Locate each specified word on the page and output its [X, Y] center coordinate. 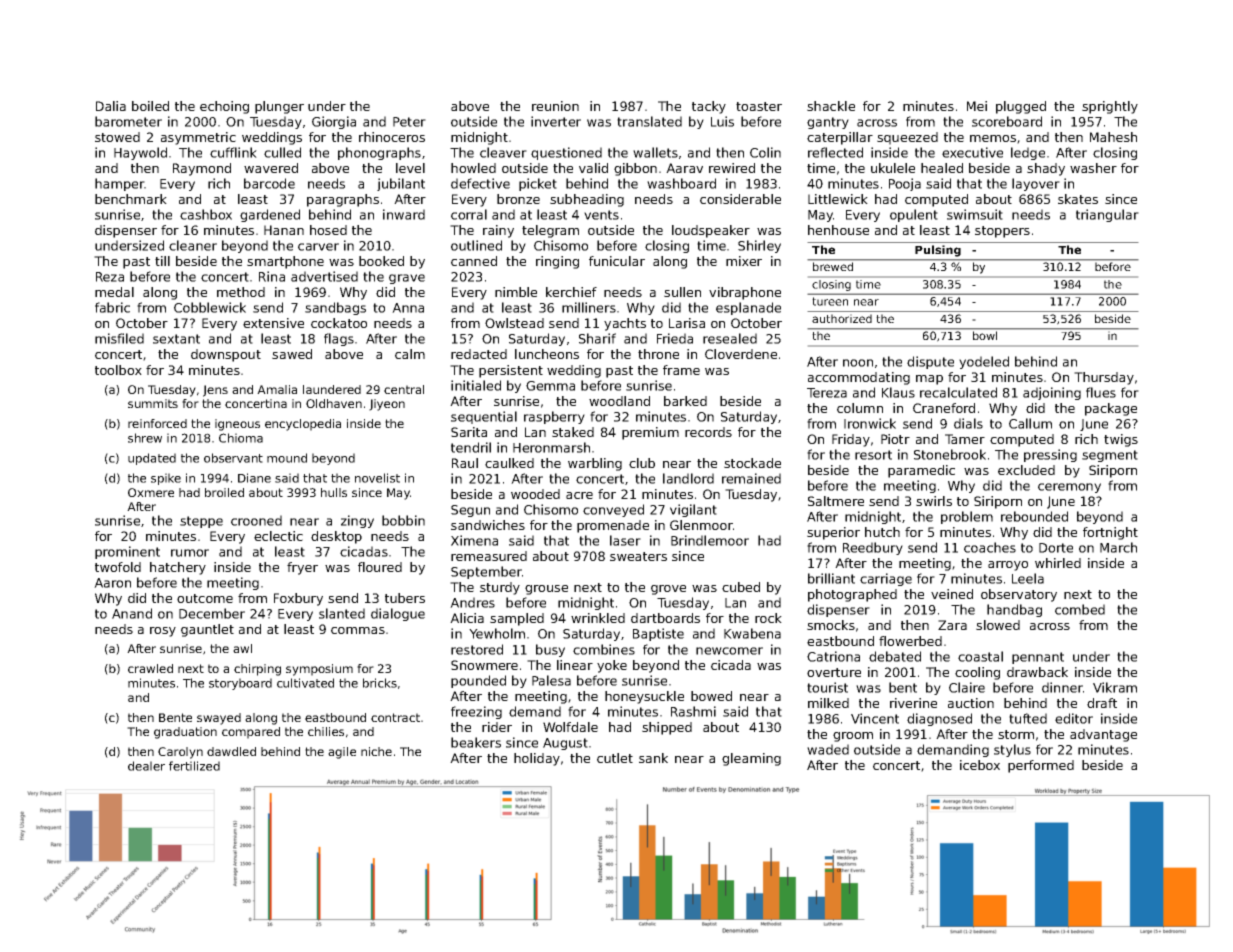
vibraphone [745, 293]
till [162, 261]
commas [358, 630]
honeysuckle [644, 697]
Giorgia [334, 122]
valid [593, 168]
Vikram [1115, 687]
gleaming [751, 759]
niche [376, 751]
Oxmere [151, 492]
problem [967, 517]
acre [579, 495]
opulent [914, 215]
